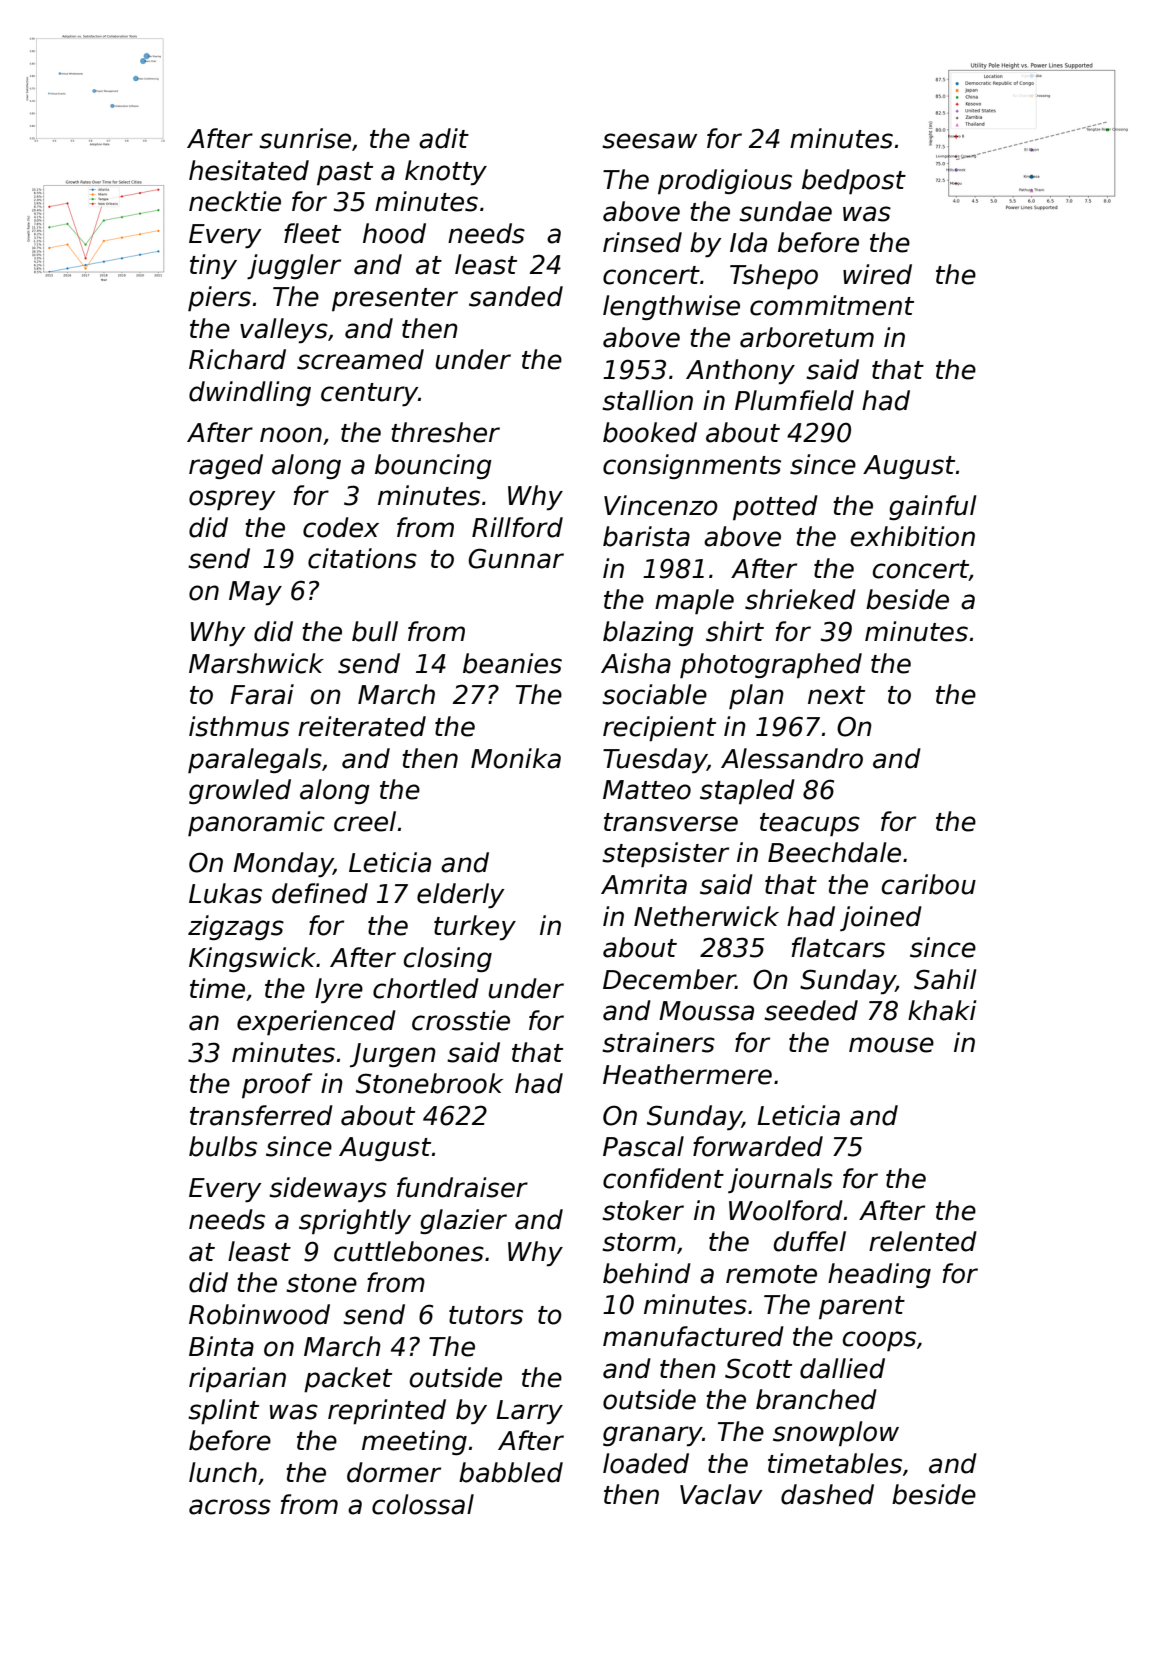 The height and width of the screenshot is (1654, 1165). Describe the element at coordinates (516, 758) in the screenshot. I see `Monika` at that location.
